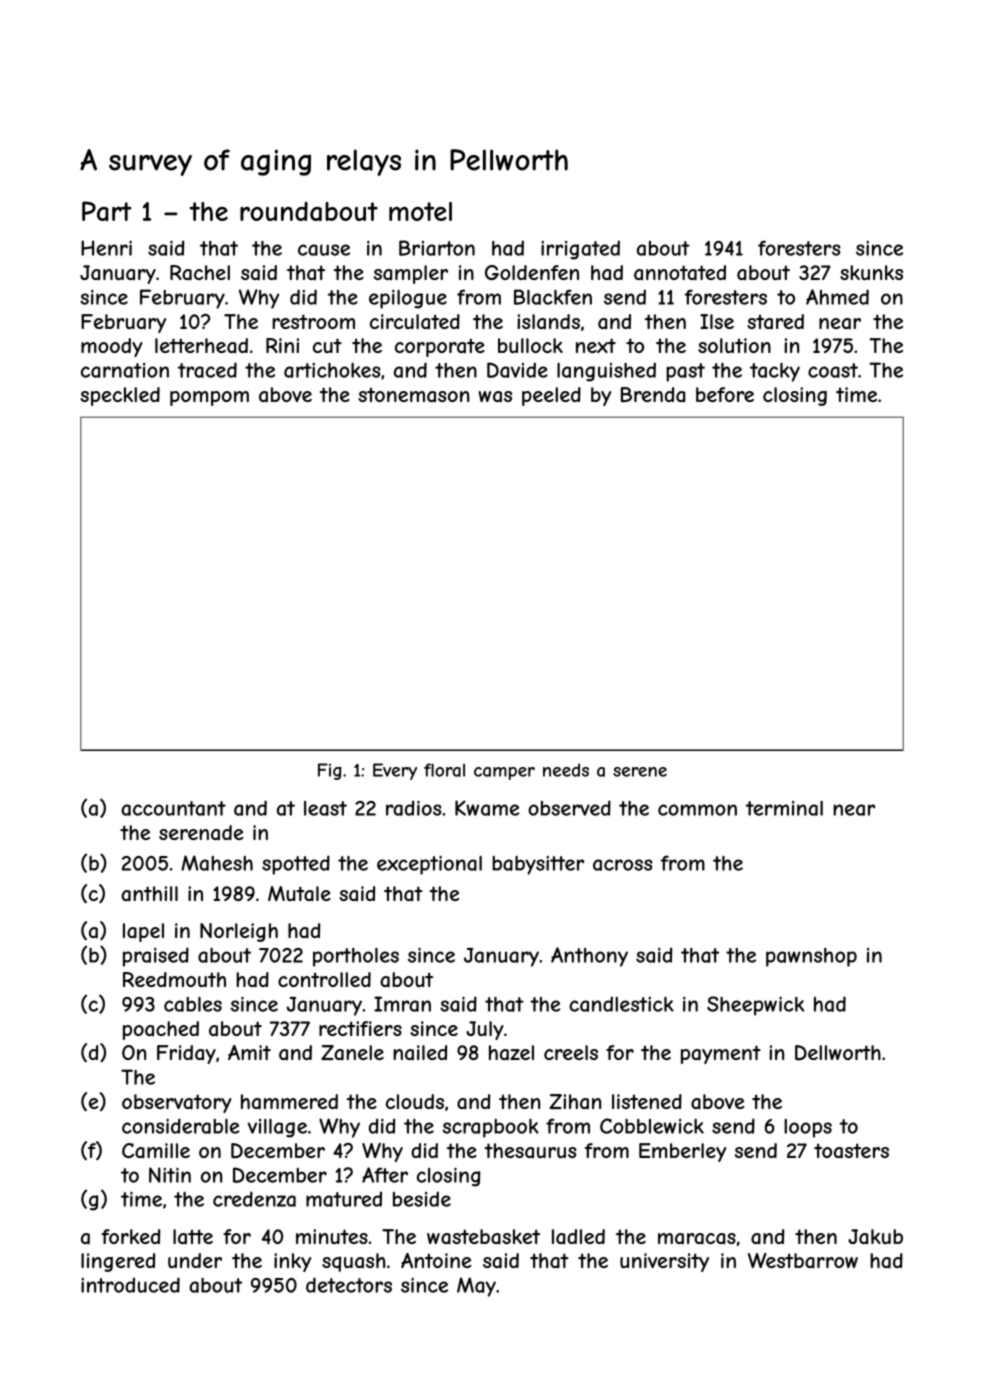 This document has height=1398, width=984. What do you see at coordinates (580, 250) in the document?
I see `irrigated` at bounding box center [580, 250].
